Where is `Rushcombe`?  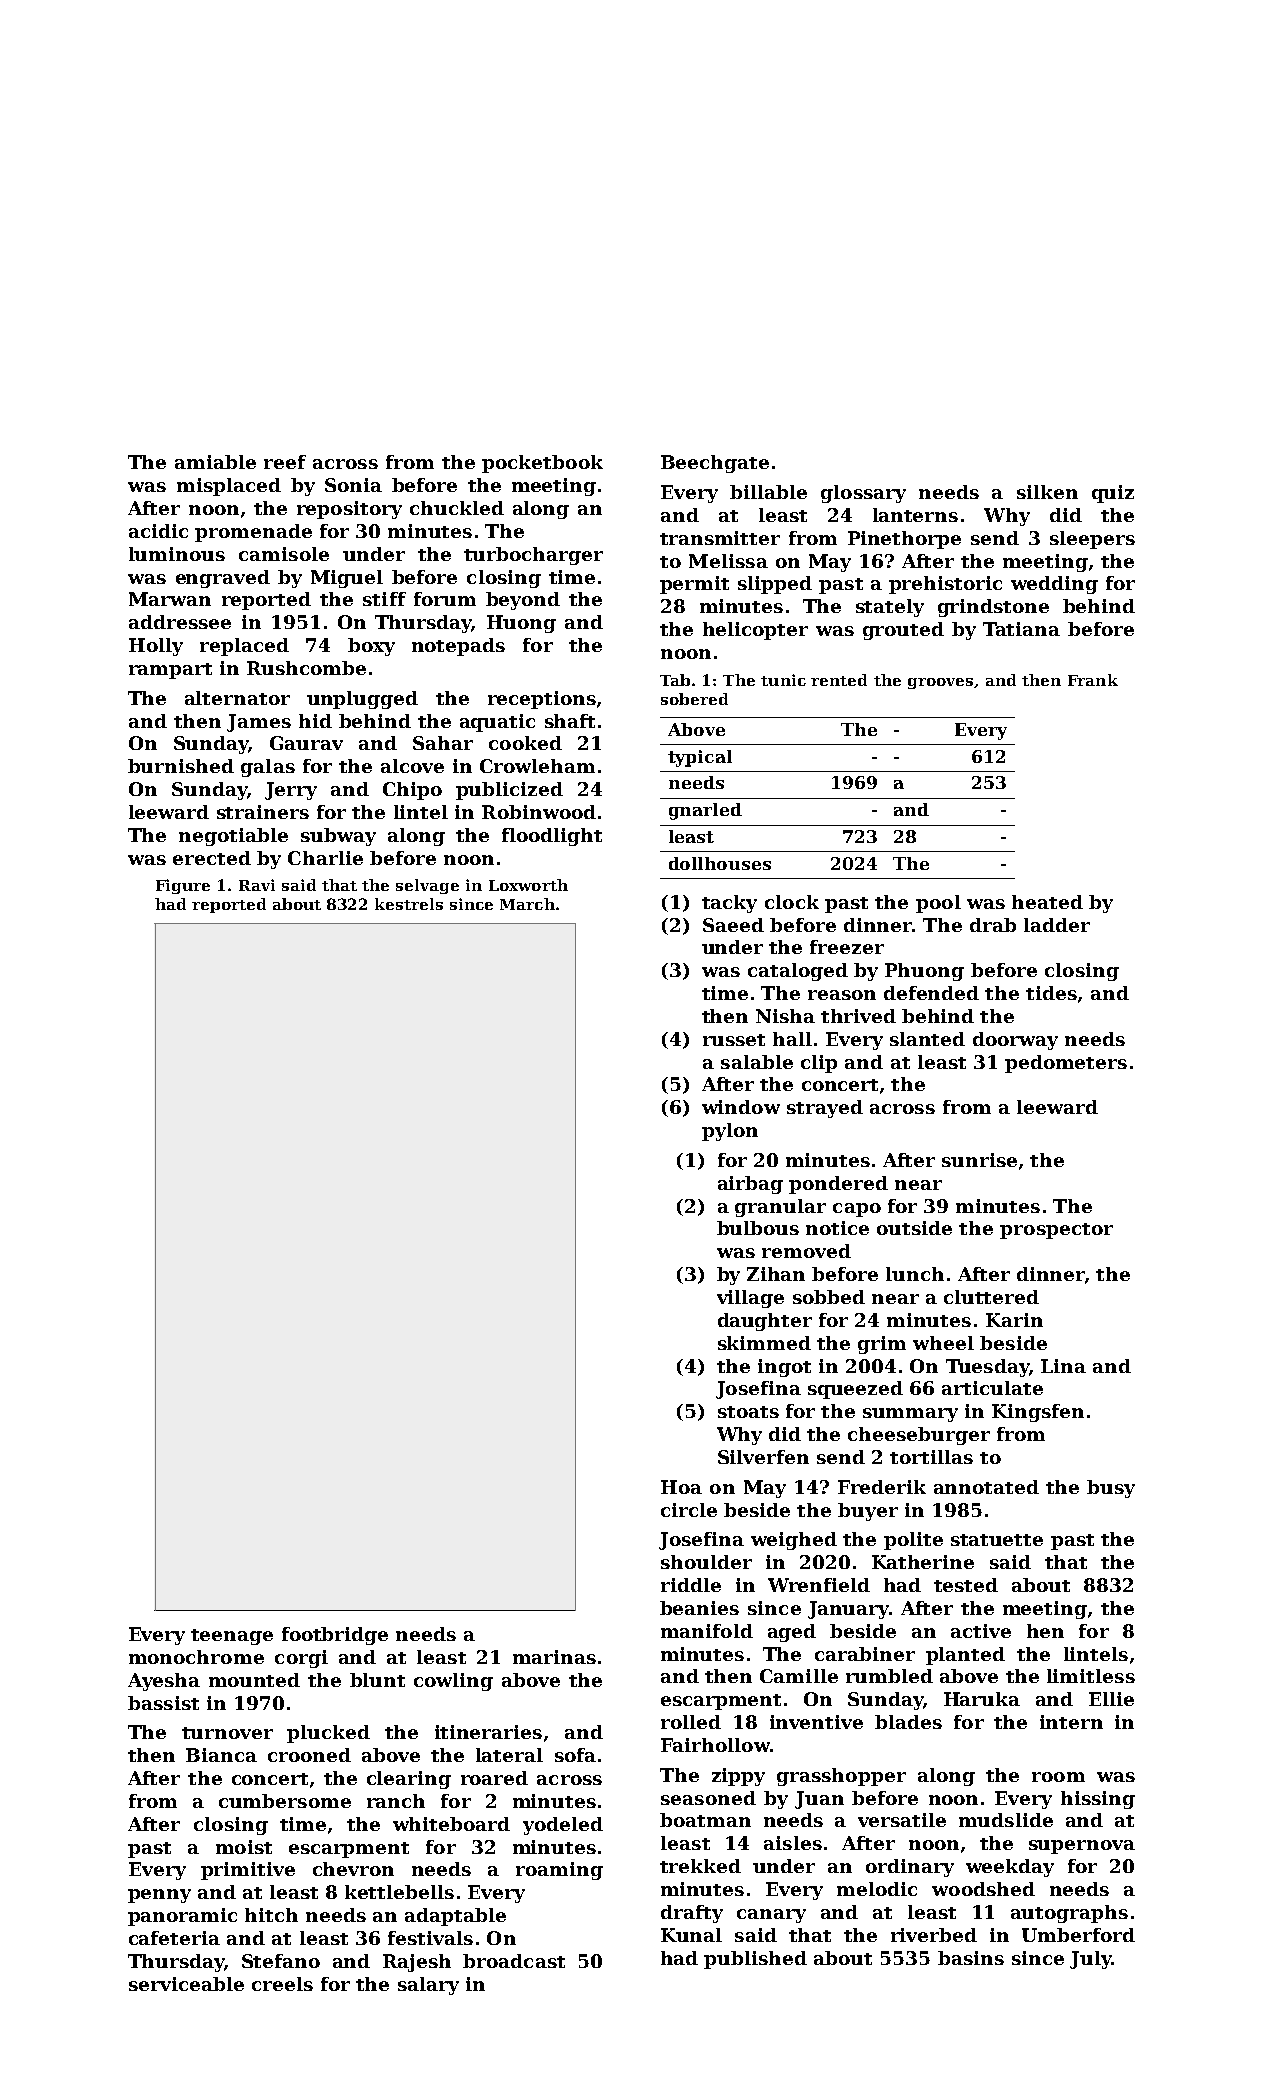
Rushcombe is located at coordinates (306, 668).
